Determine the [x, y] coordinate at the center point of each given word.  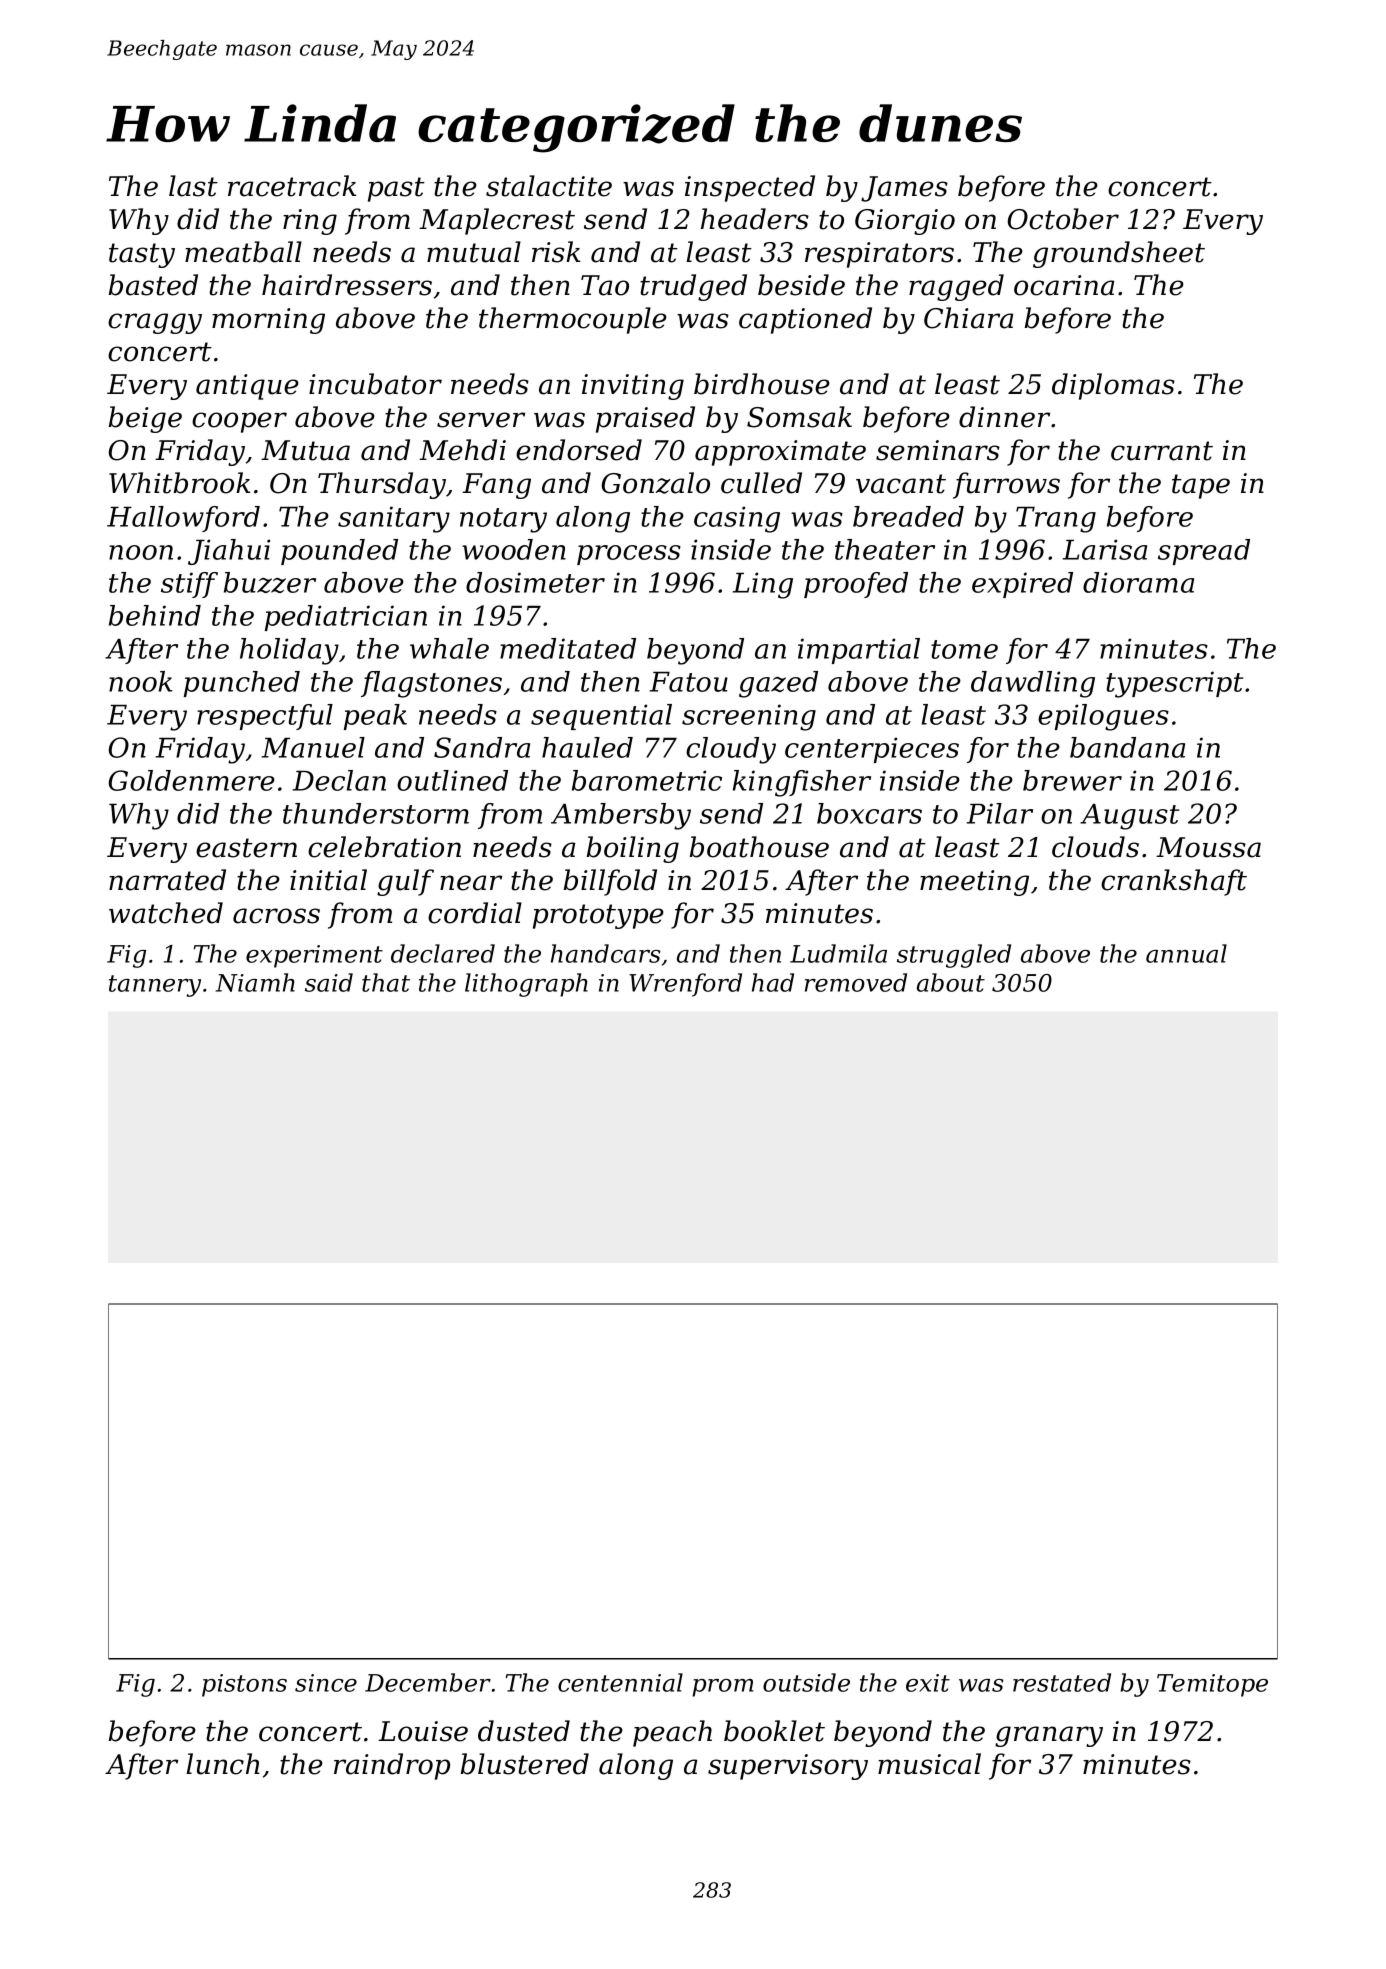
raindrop [392, 1766]
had [773, 982]
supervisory [788, 1767]
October [1063, 219]
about [951, 982]
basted [153, 285]
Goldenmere [192, 780]
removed [856, 982]
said [329, 982]
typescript [1174, 684]
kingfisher [802, 783]
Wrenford [686, 985]
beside [801, 285]
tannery [155, 986]
